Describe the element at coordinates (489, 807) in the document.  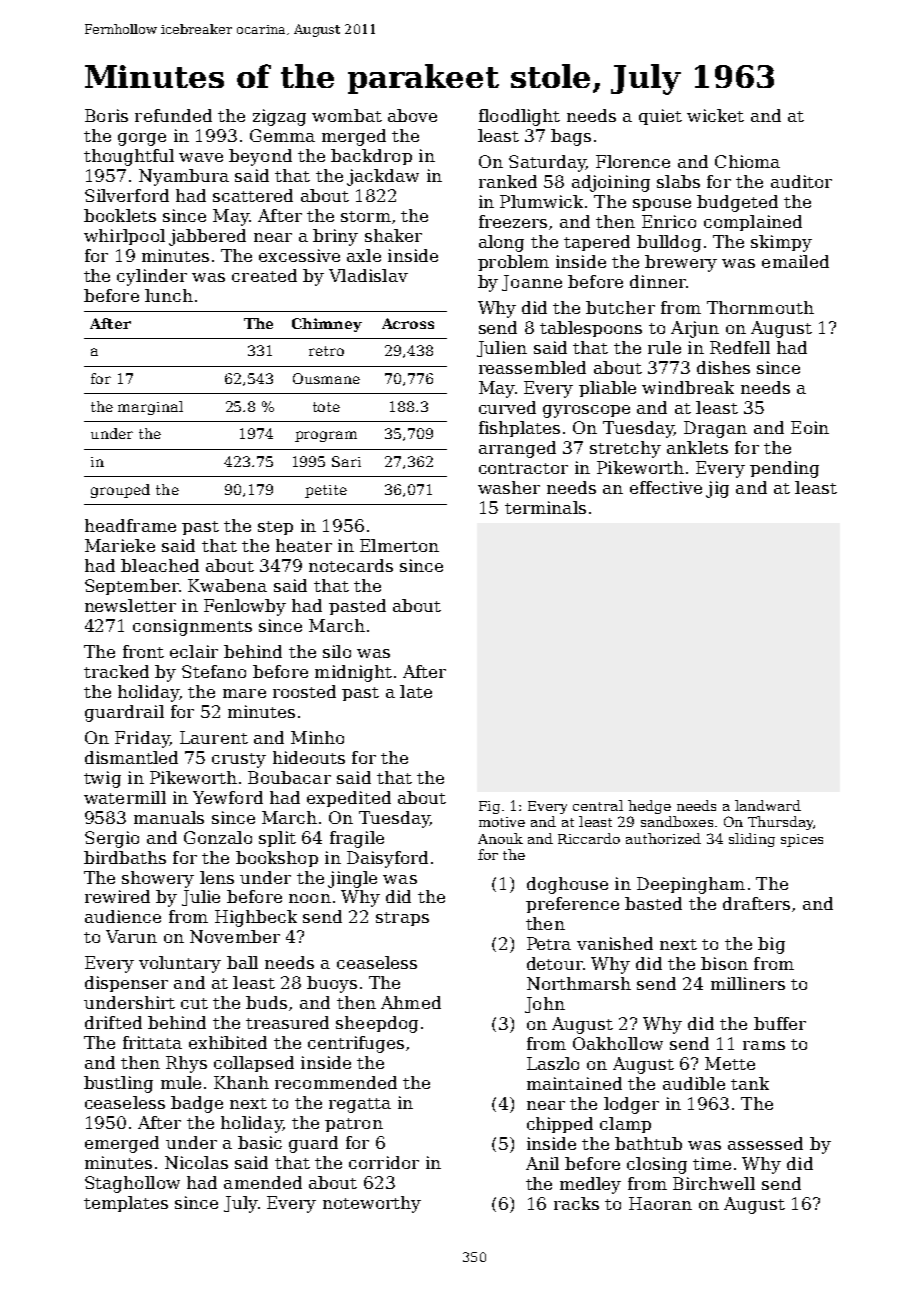
I see `Fig` at that location.
